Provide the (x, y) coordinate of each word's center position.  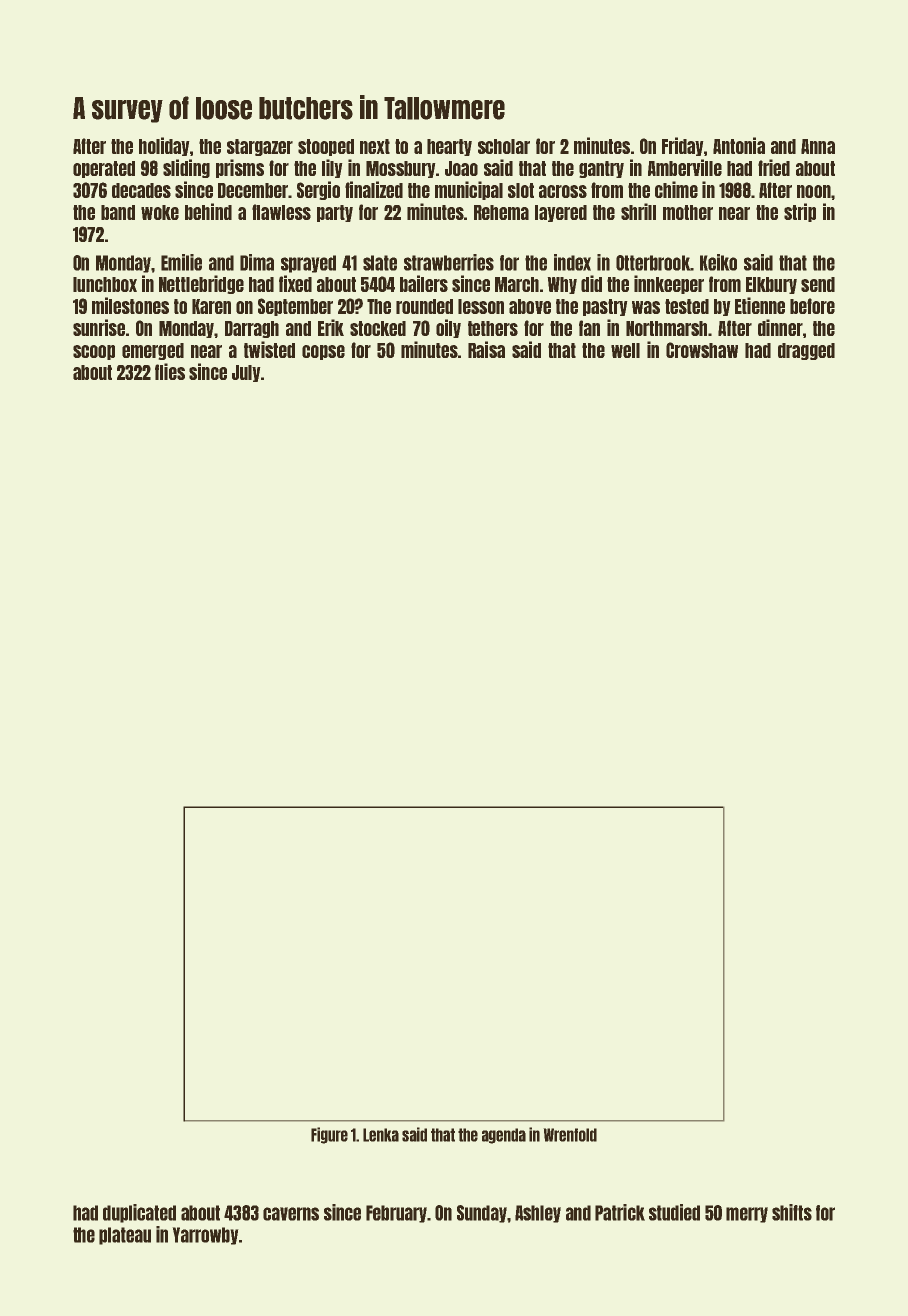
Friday (683, 146)
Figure (329, 1135)
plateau (125, 1236)
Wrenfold (570, 1135)
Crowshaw (702, 350)
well (625, 350)
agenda (504, 1136)
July (246, 373)
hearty (449, 147)
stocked (378, 328)
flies (170, 371)
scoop (94, 352)
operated (104, 169)
